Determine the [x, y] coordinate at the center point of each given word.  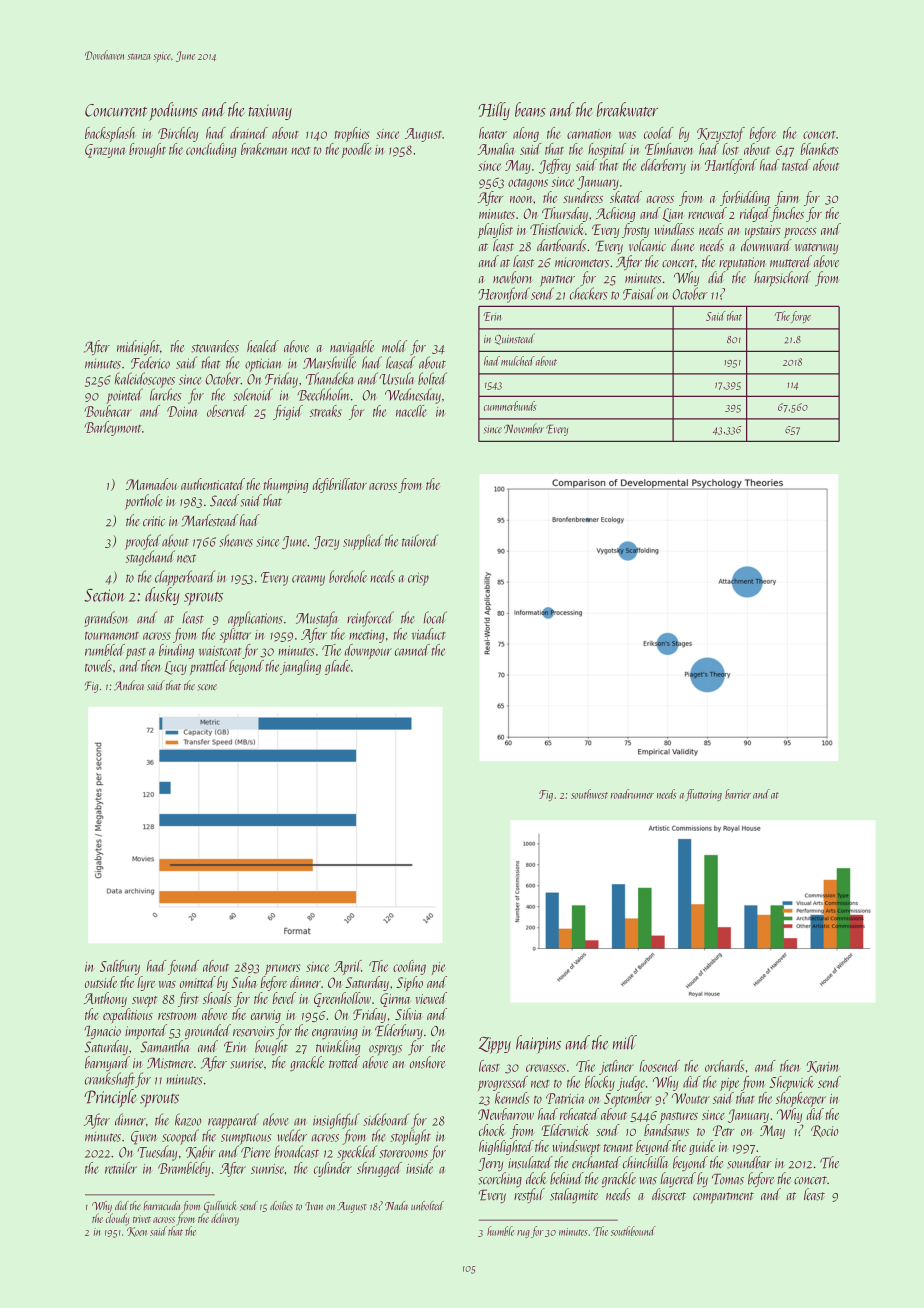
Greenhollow [342, 999]
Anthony [105, 999]
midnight [138, 347]
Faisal [639, 293]
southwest [589, 794]
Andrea [129, 685]
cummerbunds [510, 406]
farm [787, 198]
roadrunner [632, 794]
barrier [738, 794]
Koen [137, 1232]
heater [493, 133]
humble [500, 1231]
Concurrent [116, 110]
